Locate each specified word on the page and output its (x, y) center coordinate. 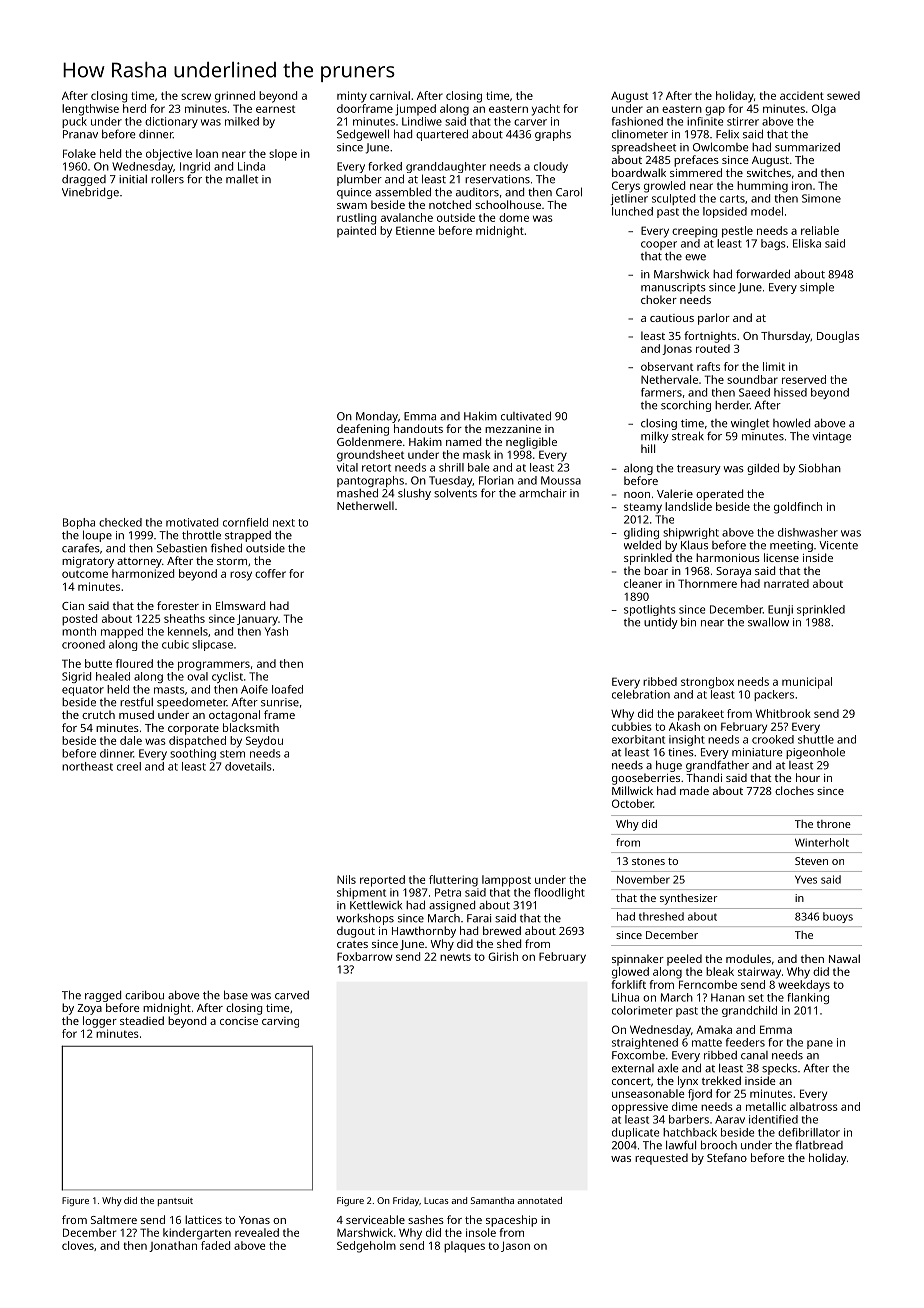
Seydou (264, 742)
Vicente (838, 545)
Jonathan (173, 1246)
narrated (786, 583)
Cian (73, 606)
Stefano (727, 1157)
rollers (167, 179)
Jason (515, 1246)
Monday (377, 417)
